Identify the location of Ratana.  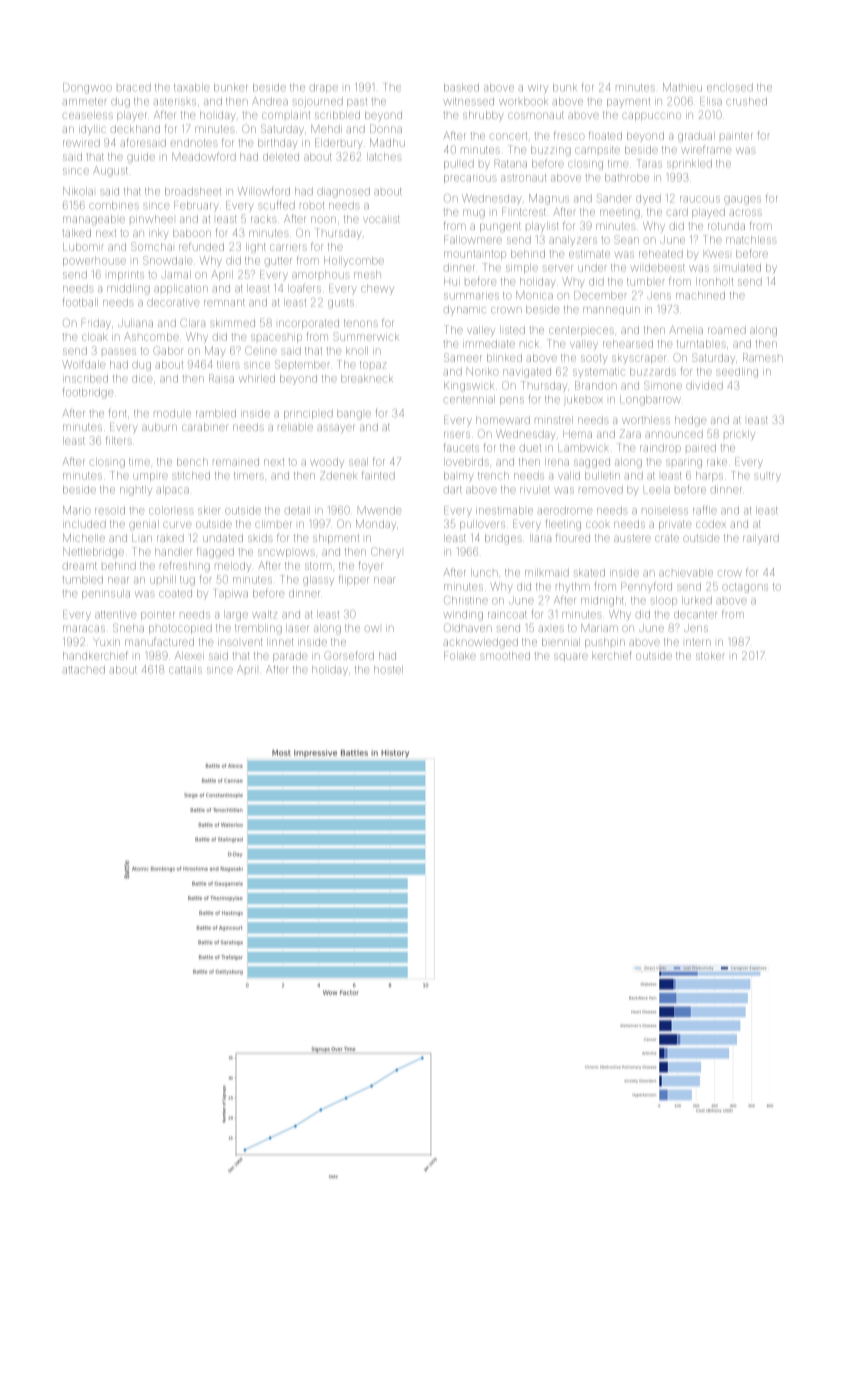
(511, 163).
